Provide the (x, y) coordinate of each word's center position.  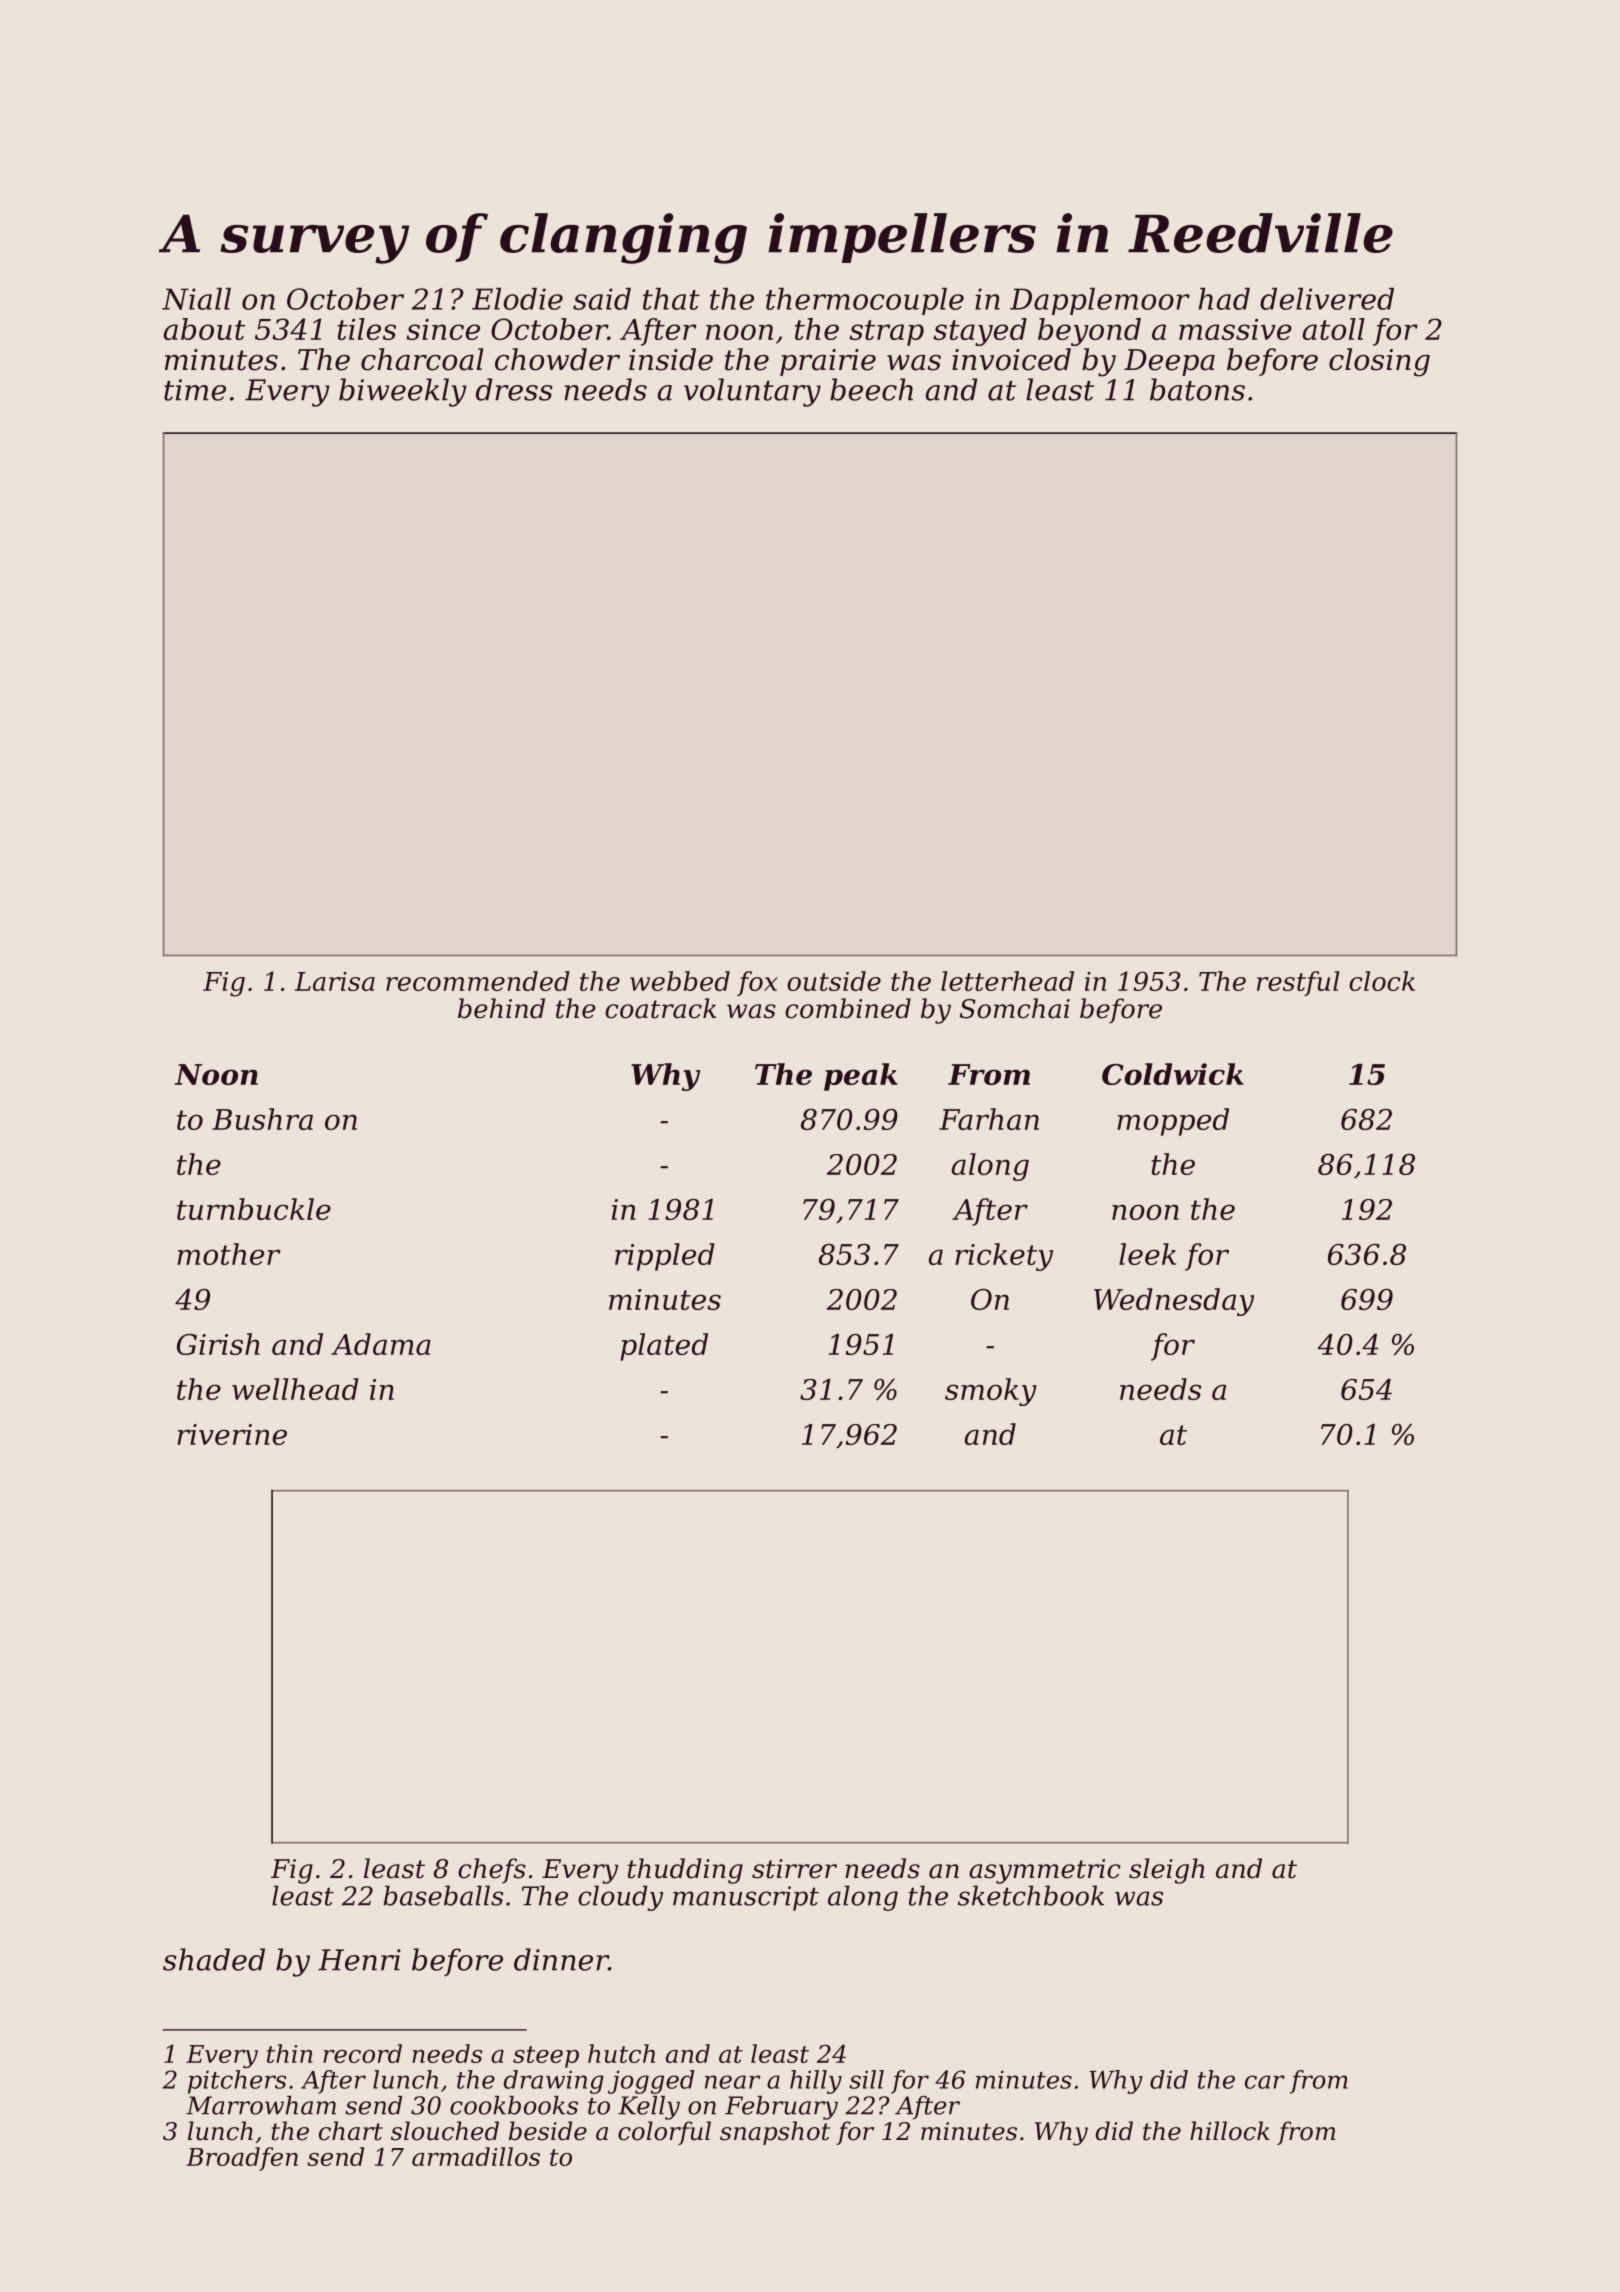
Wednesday (1174, 1302)
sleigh (1167, 1871)
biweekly (402, 392)
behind (501, 1008)
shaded (214, 1959)
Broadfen (242, 2159)
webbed (680, 981)
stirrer (794, 1869)
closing (1379, 362)
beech (871, 389)
